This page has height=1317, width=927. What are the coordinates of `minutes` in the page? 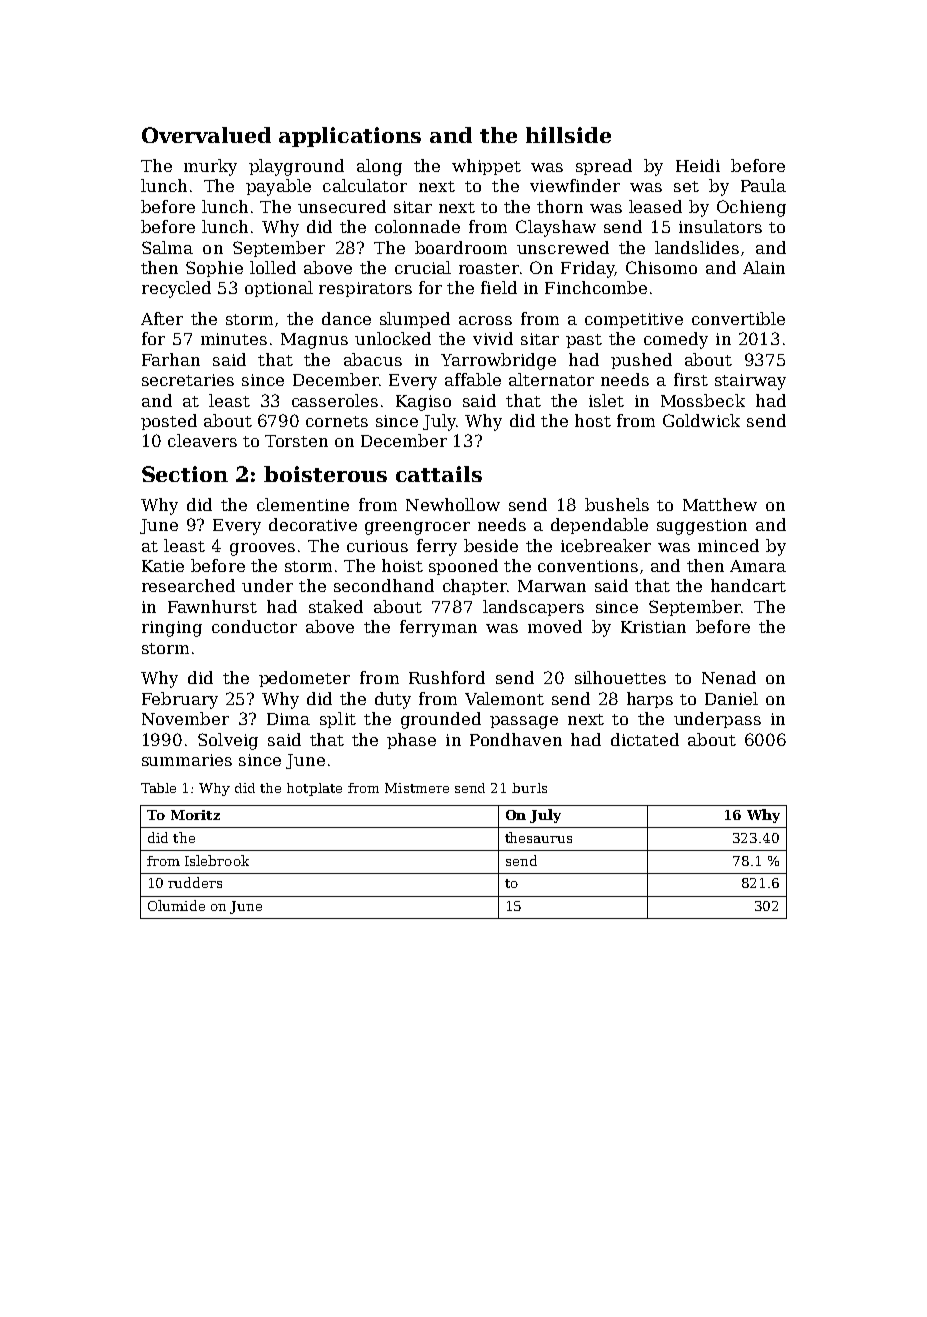 It's located at (234, 339).
